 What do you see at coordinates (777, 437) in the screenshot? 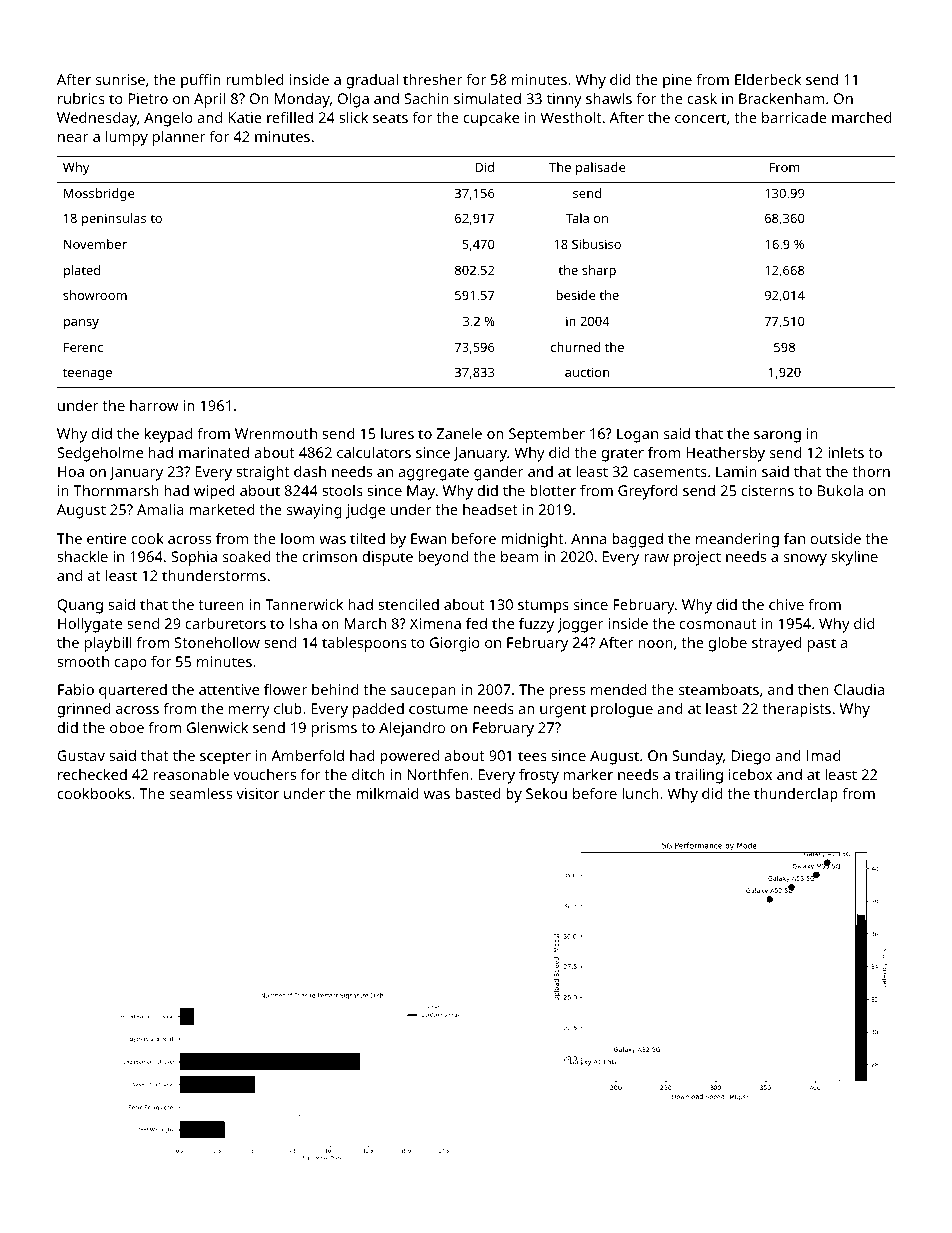
I see `sarong` at bounding box center [777, 437].
